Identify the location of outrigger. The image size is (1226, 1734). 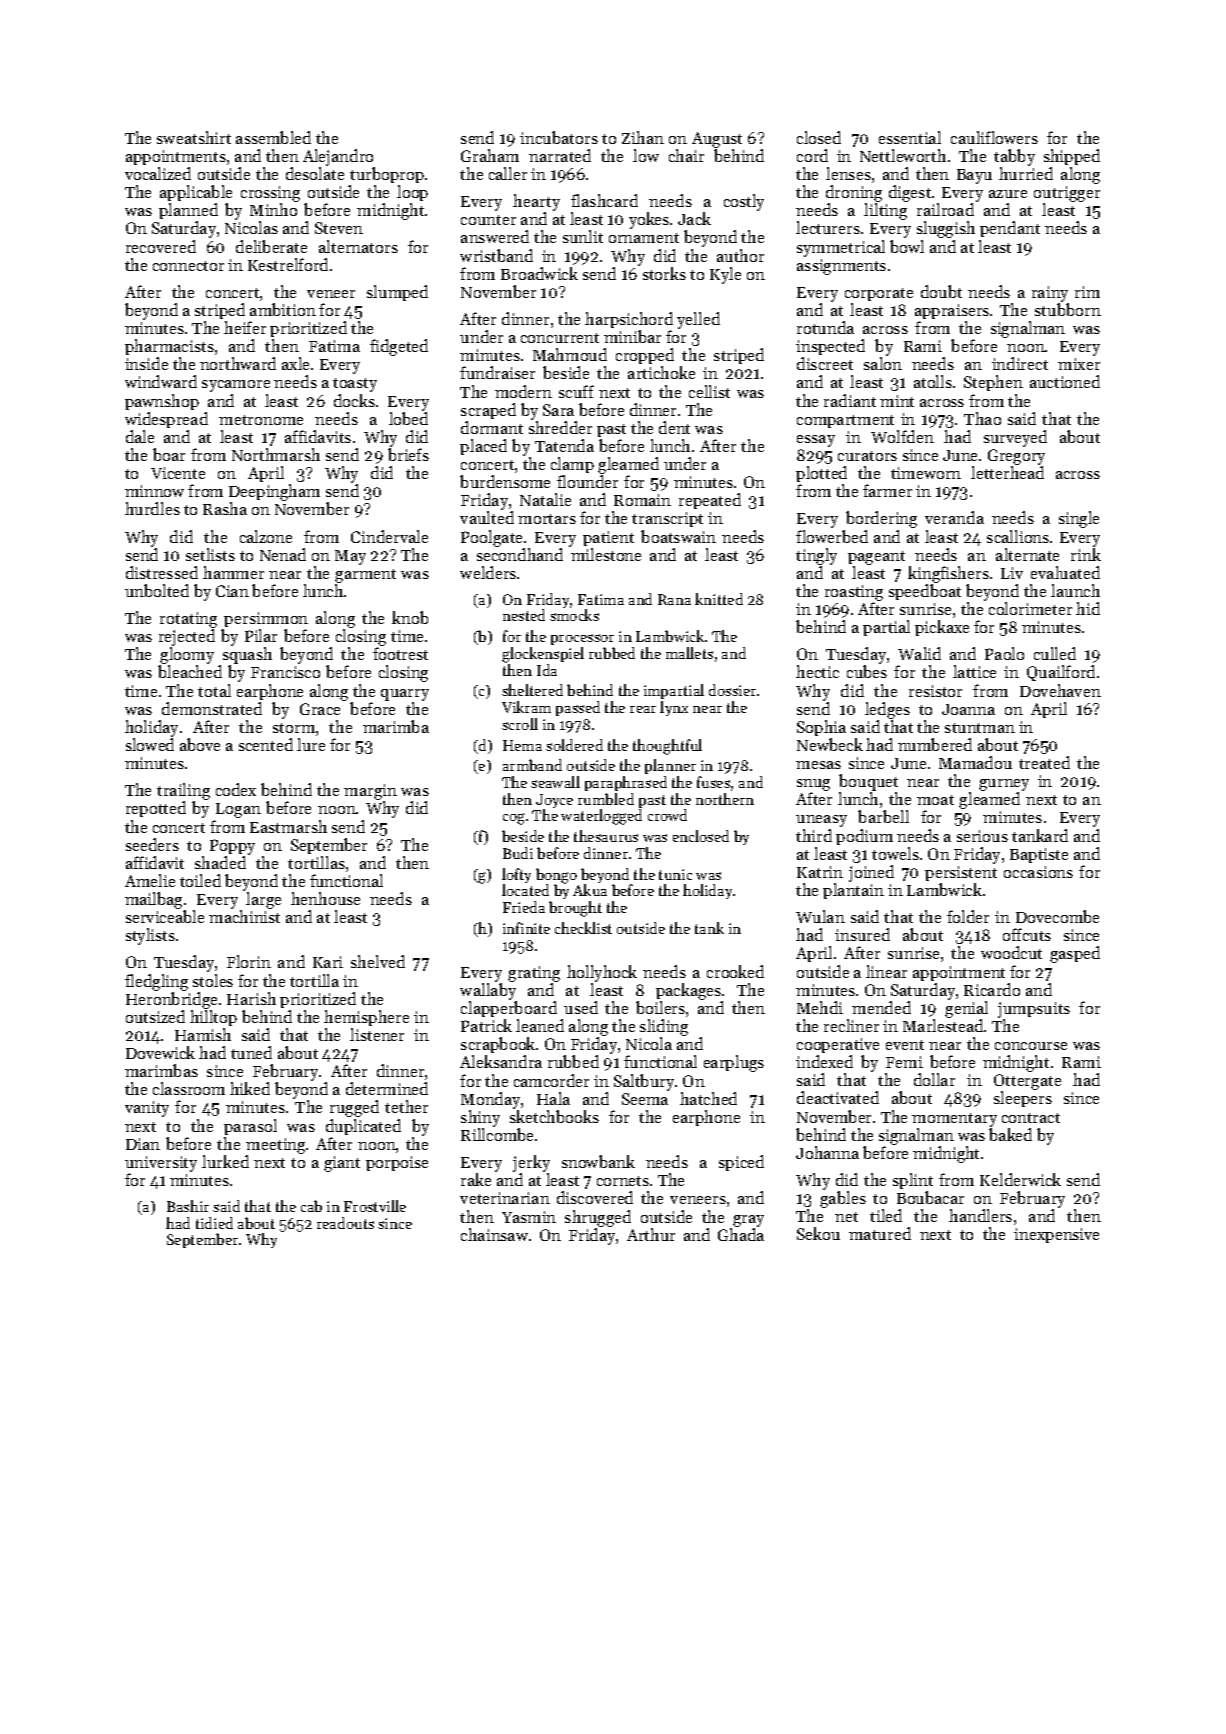
(1067, 194).
